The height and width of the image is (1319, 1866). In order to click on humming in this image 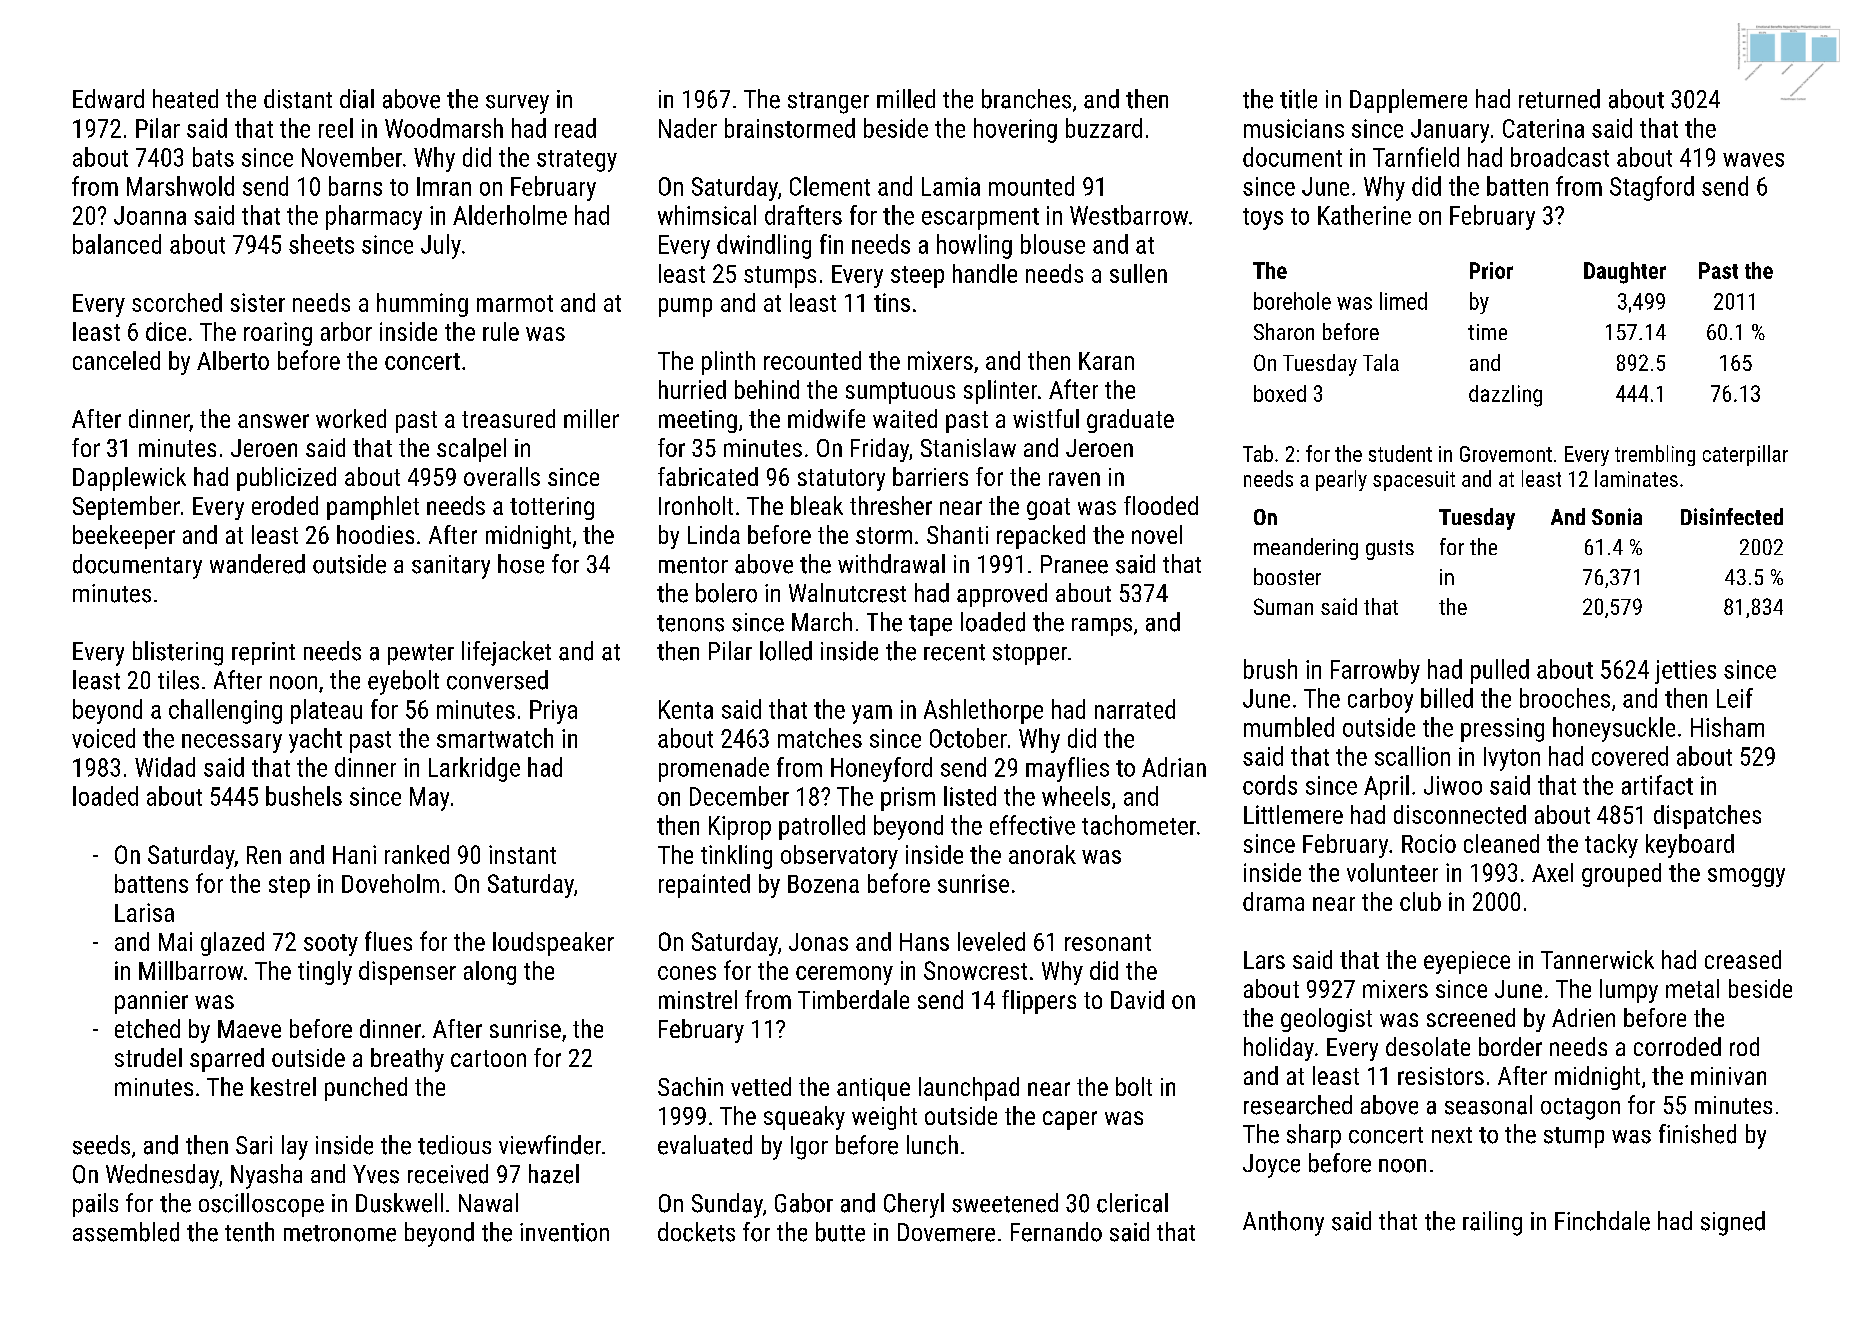, I will do `click(422, 305)`.
